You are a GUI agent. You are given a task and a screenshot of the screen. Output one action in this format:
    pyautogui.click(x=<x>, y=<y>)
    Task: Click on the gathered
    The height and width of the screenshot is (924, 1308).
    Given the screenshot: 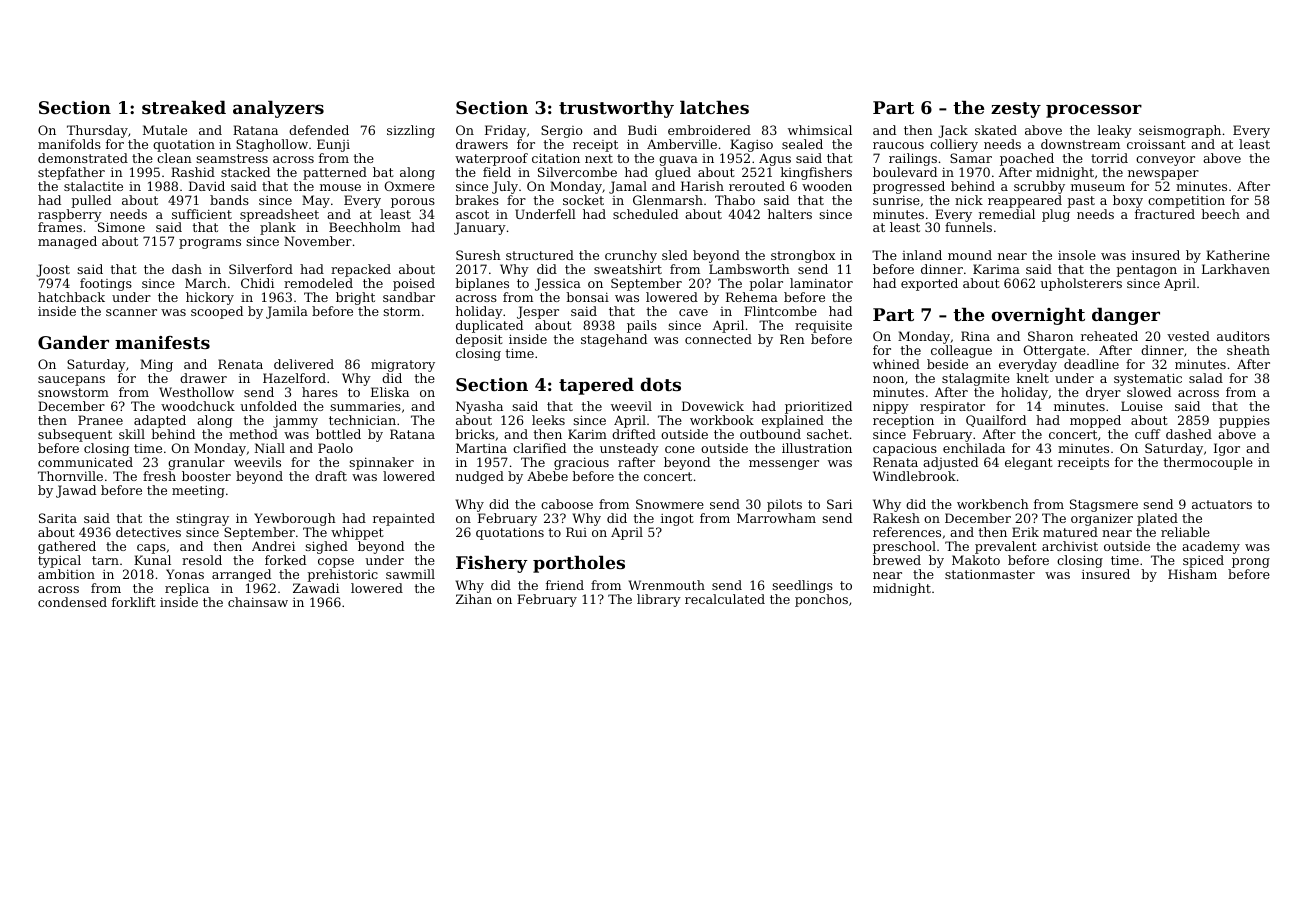 What is the action you would take?
    pyautogui.click(x=67, y=547)
